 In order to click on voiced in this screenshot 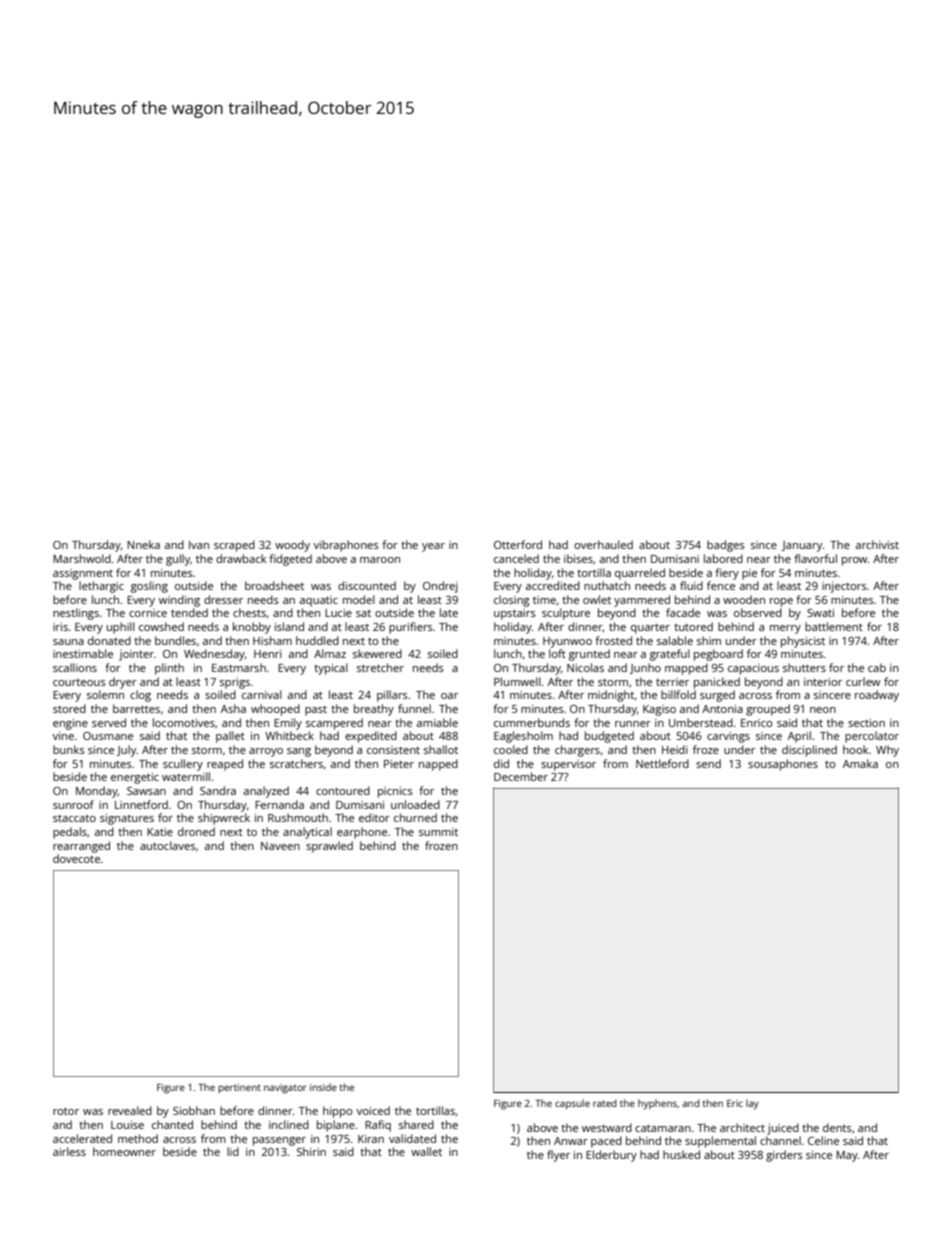, I will do `click(373, 1110)`.
